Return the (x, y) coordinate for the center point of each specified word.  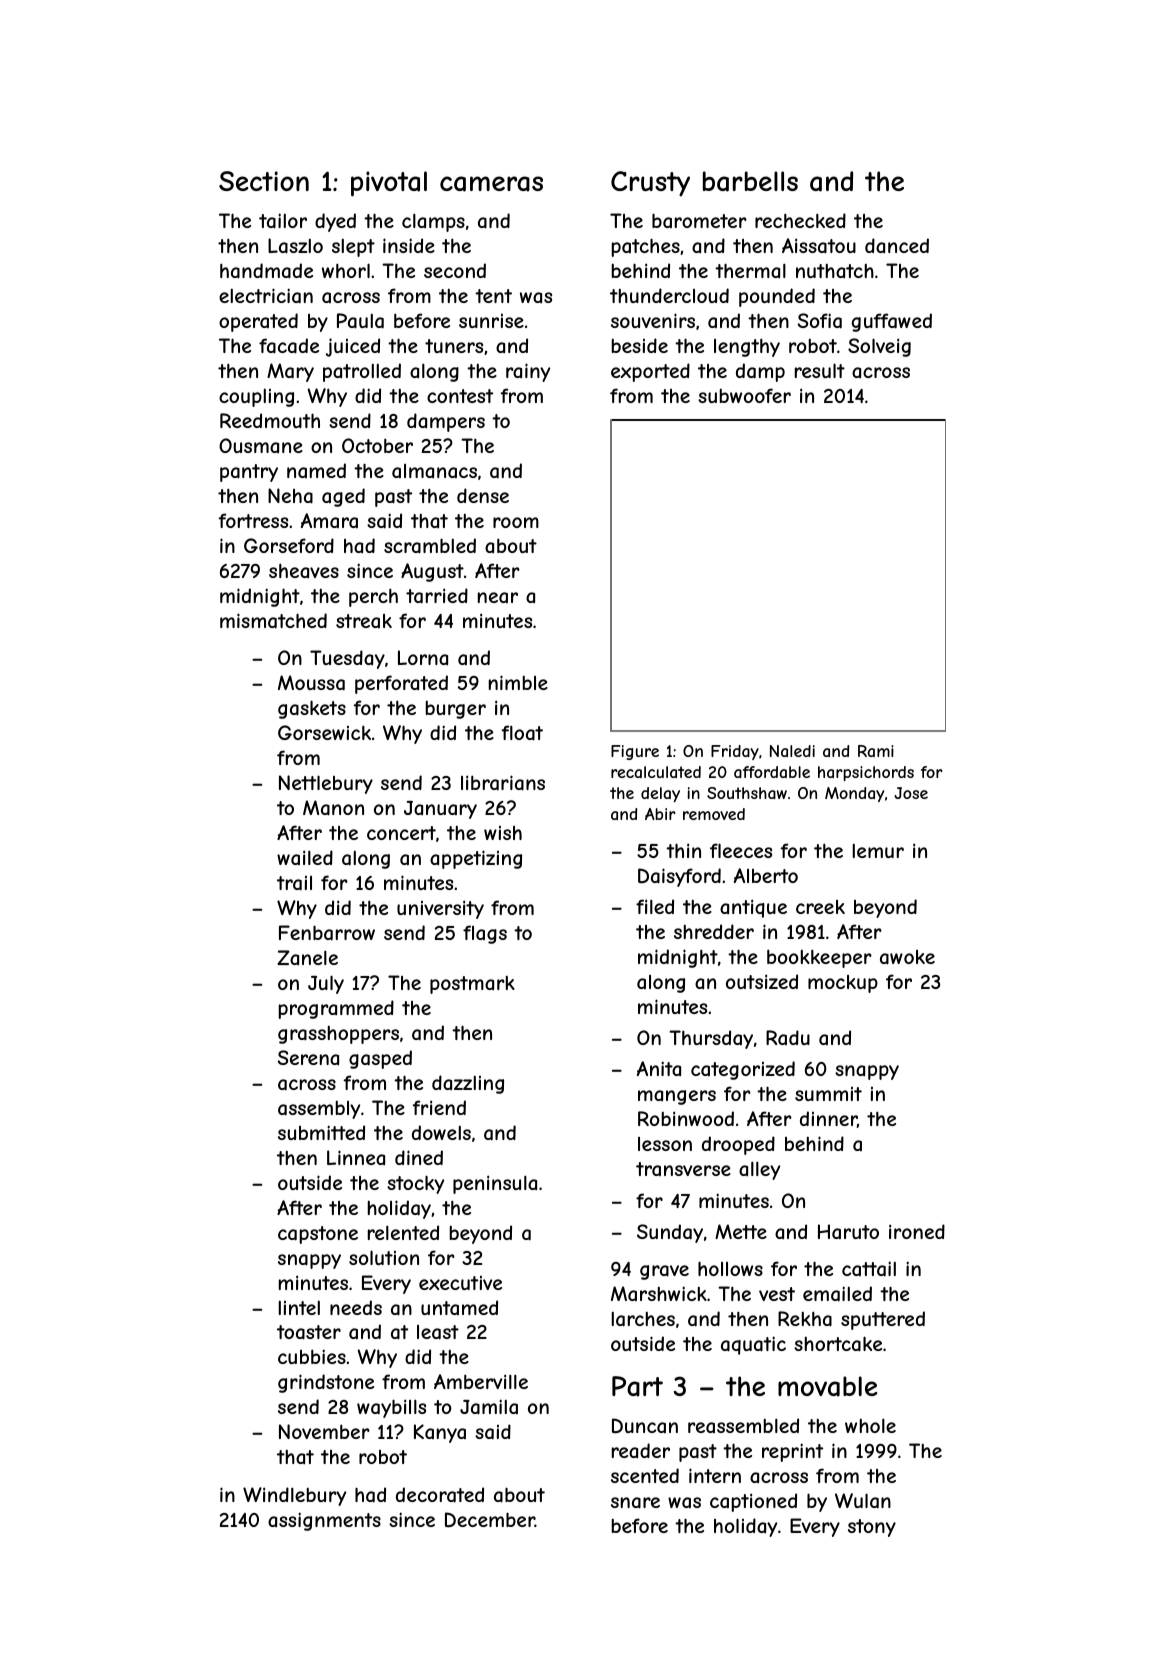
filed (655, 906)
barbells (750, 181)
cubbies (312, 1356)
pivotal (389, 184)
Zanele (307, 957)
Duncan (645, 1425)
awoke (907, 957)
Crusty (650, 184)
